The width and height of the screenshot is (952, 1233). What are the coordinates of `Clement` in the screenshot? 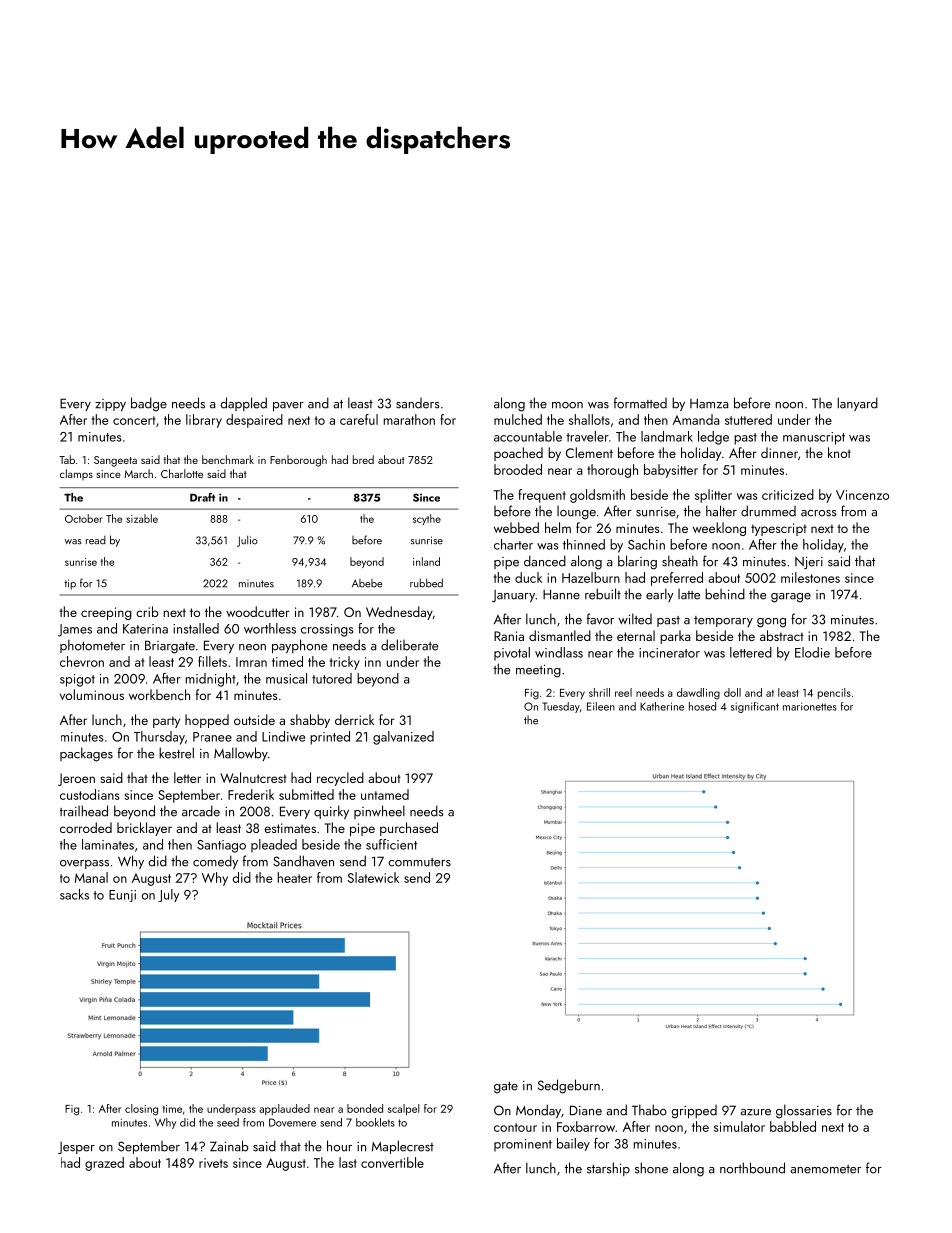 It's located at (589, 452).
